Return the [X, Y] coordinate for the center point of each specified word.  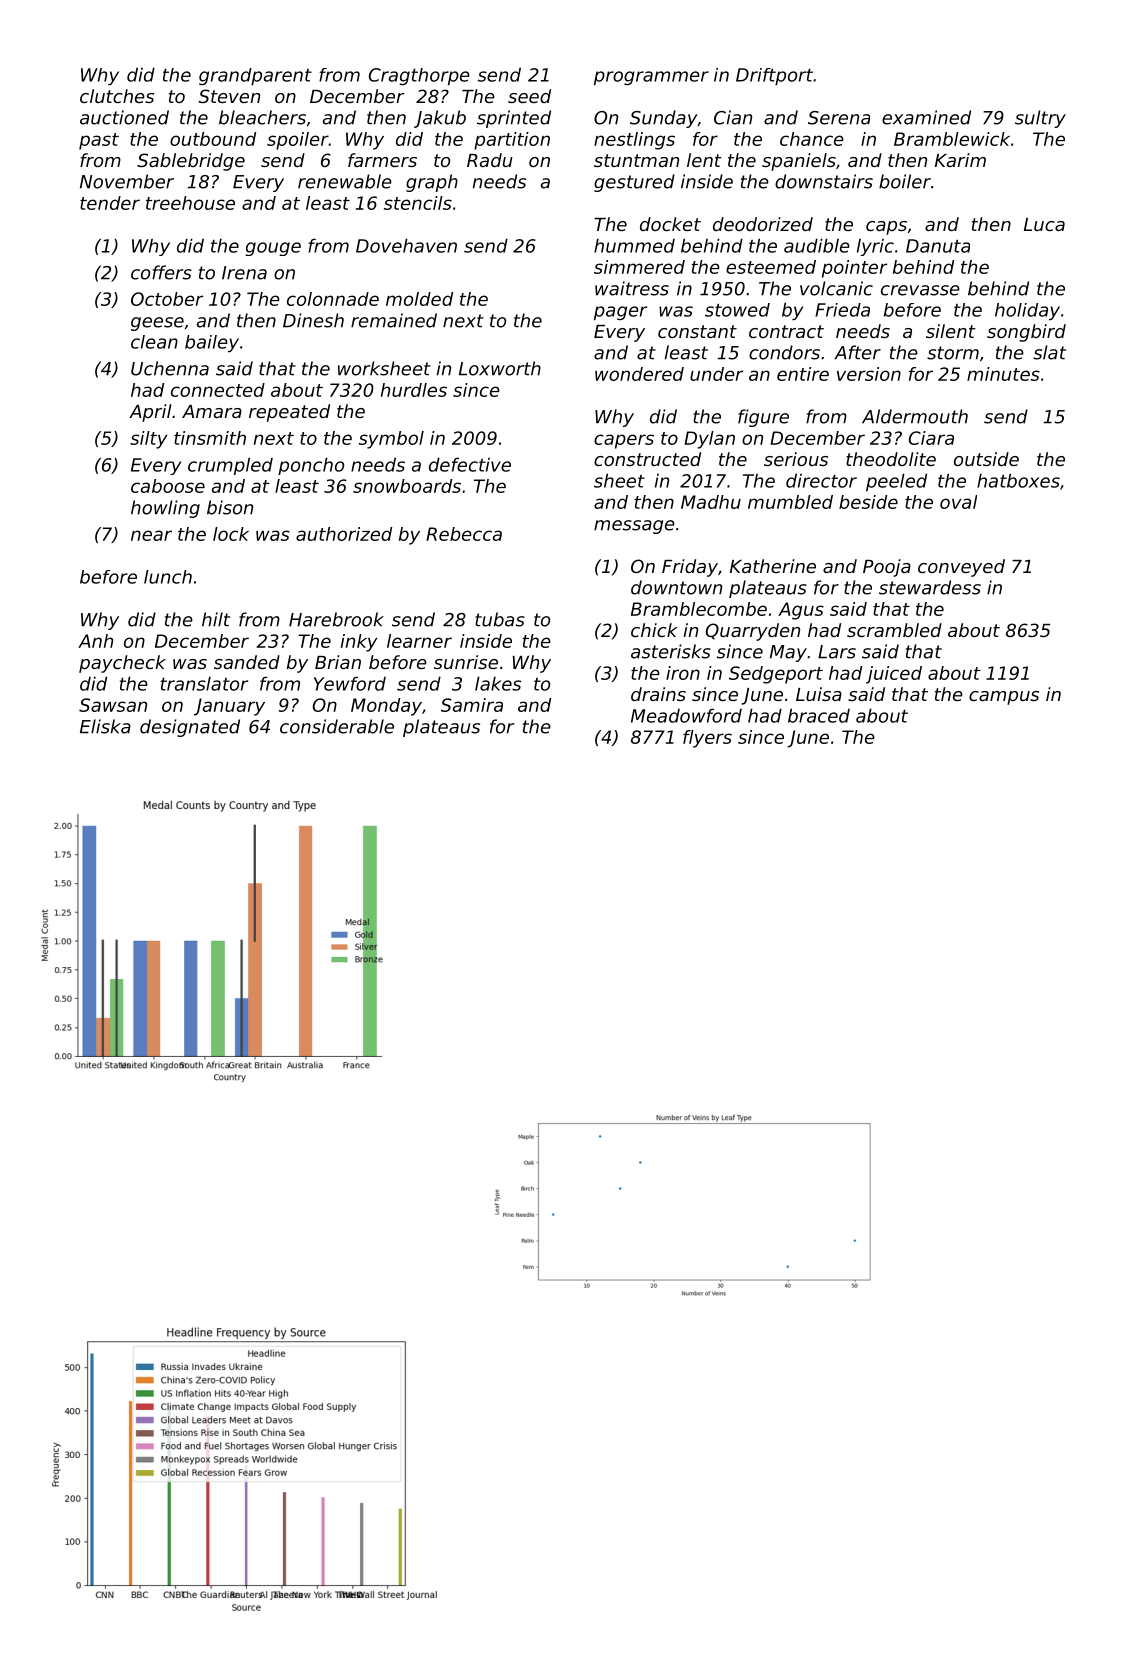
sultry [1040, 119]
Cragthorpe [419, 77]
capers [624, 441]
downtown [676, 587]
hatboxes [1018, 480]
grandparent [255, 77]
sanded [247, 662]
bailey [212, 344]
